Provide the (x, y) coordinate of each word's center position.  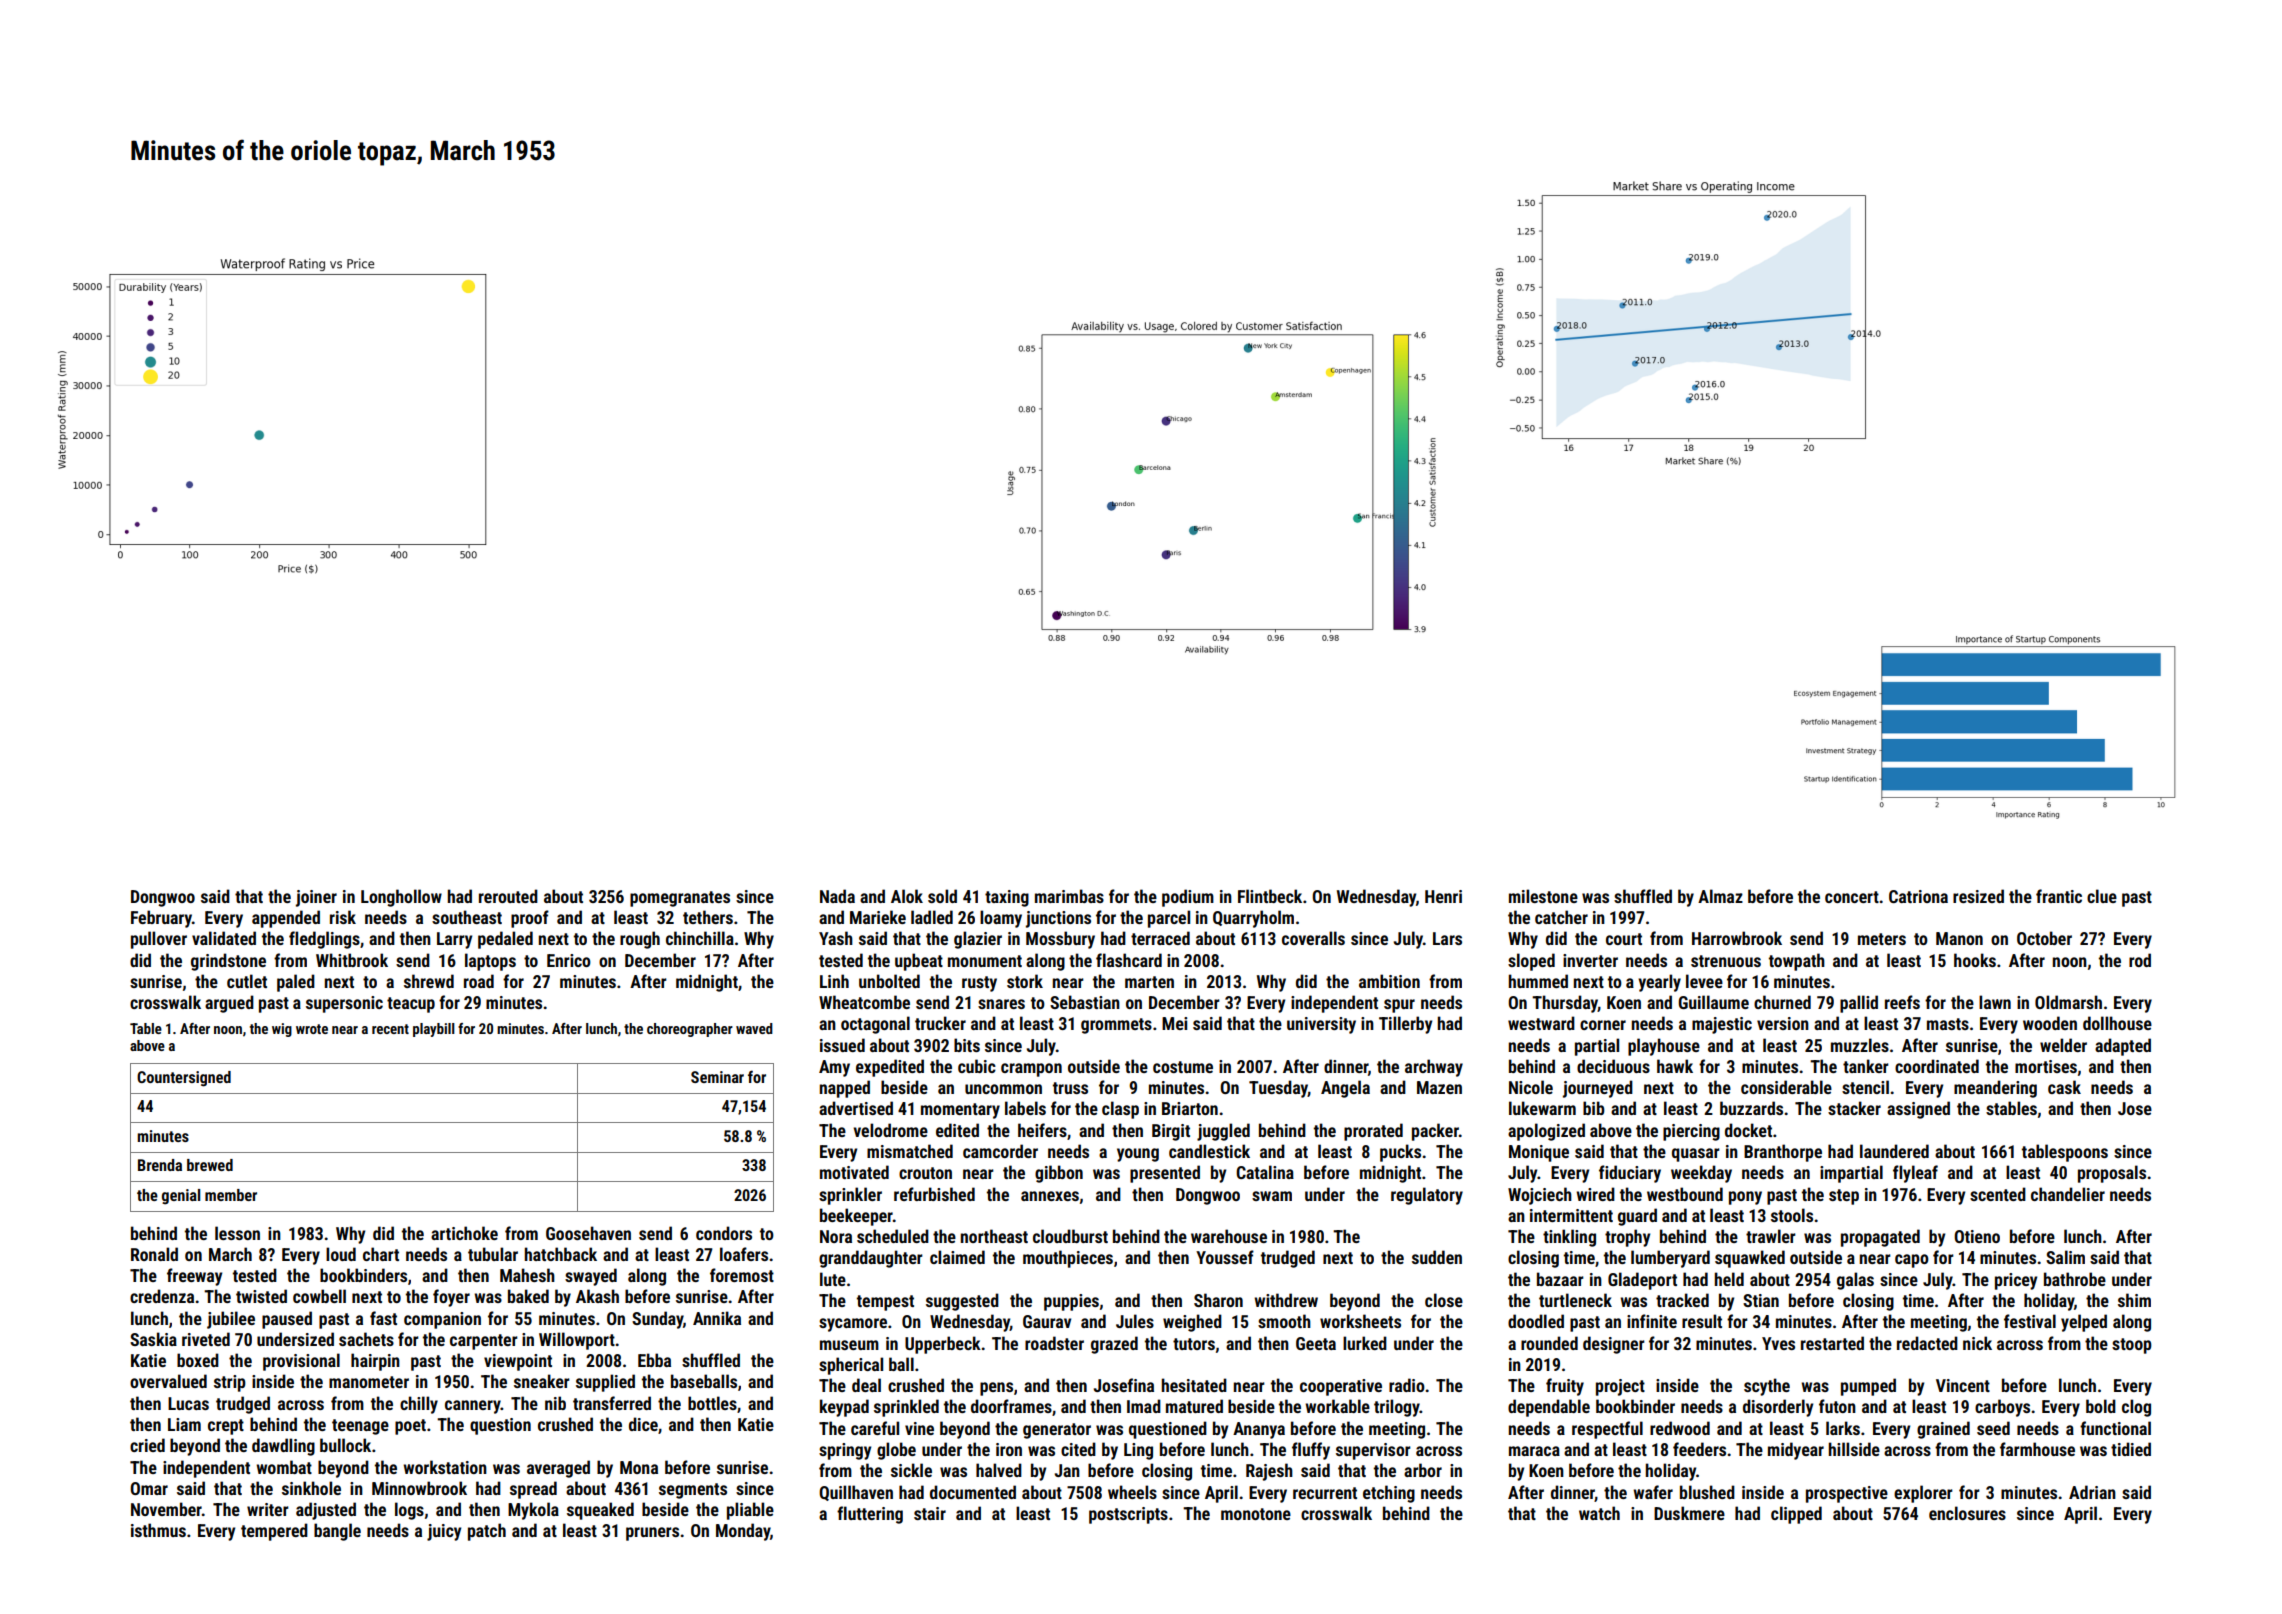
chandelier (2068, 1194)
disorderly (1778, 1408)
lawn (1995, 1002)
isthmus (158, 1530)
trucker (940, 1023)
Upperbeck (943, 1345)
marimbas (1069, 896)
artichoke (464, 1233)
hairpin (375, 1362)
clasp (1120, 1110)
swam (1272, 1196)
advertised (856, 1108)
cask (2064, 1087)
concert (1852, 897)
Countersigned (184, 1079)
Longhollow (401, 898)
